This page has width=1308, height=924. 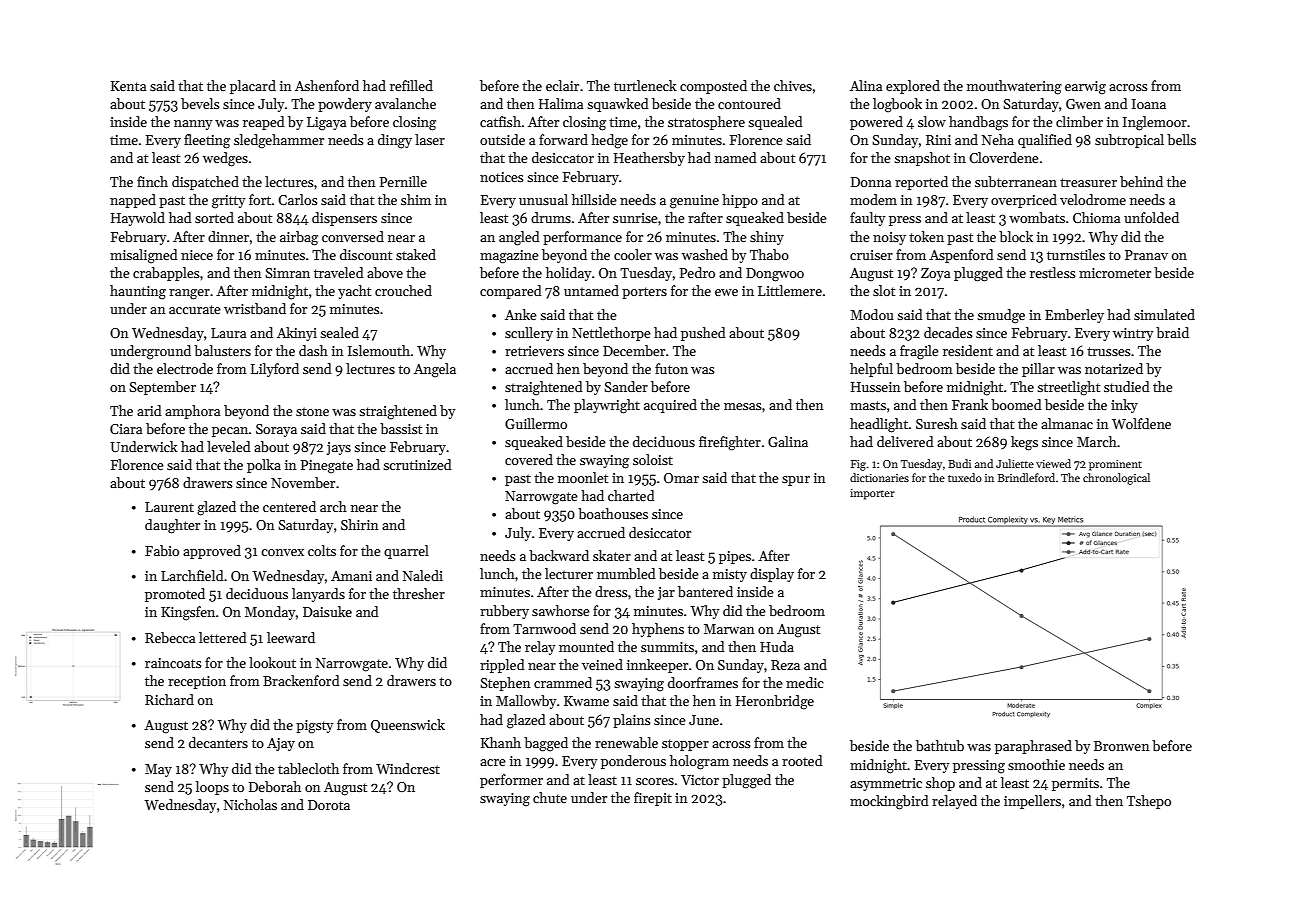 I want to click on Kenta, so click(x=128, y=86).
